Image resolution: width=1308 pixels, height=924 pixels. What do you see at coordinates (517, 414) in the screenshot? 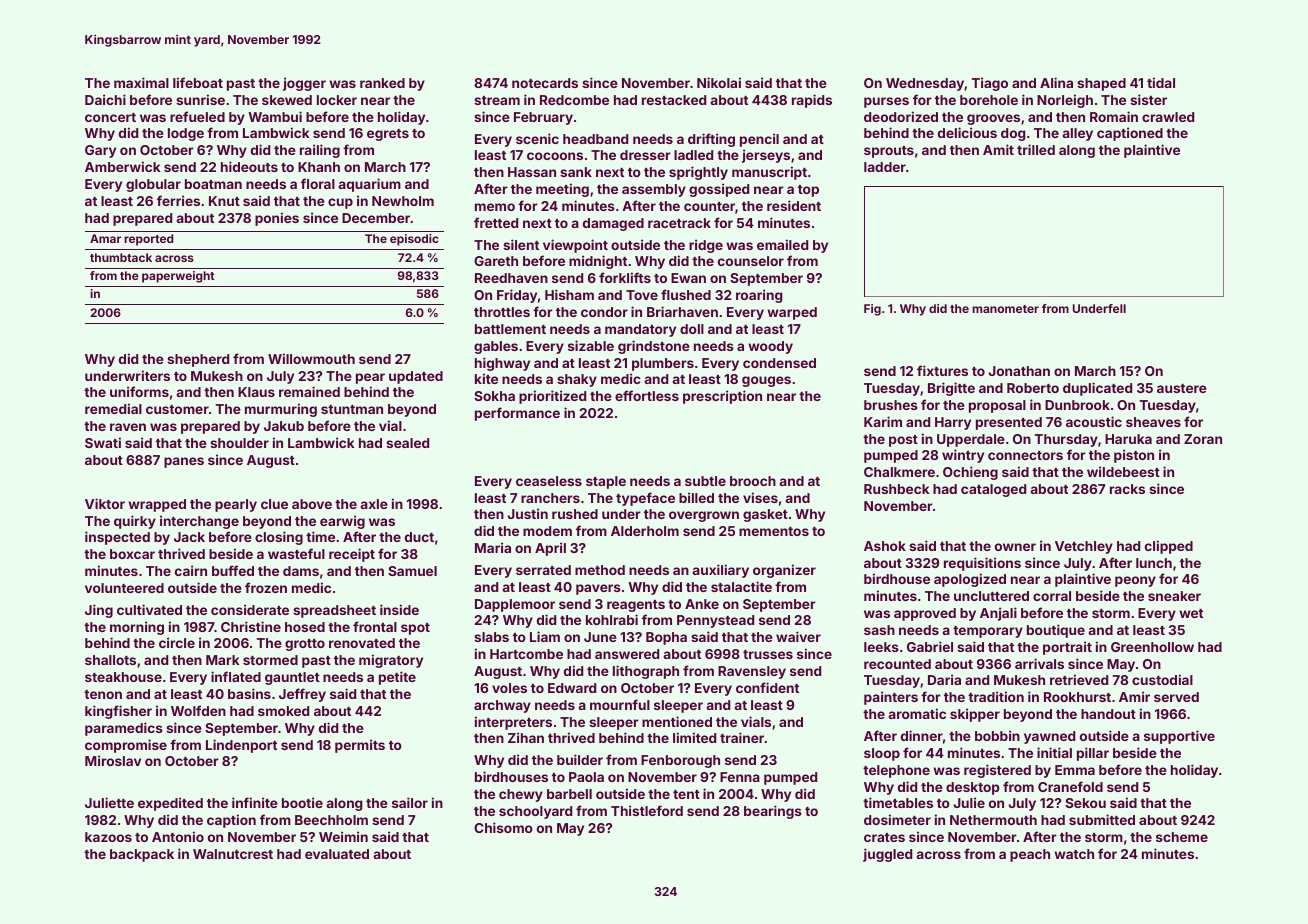
I see `performance` at bounding box center [517, 414].
